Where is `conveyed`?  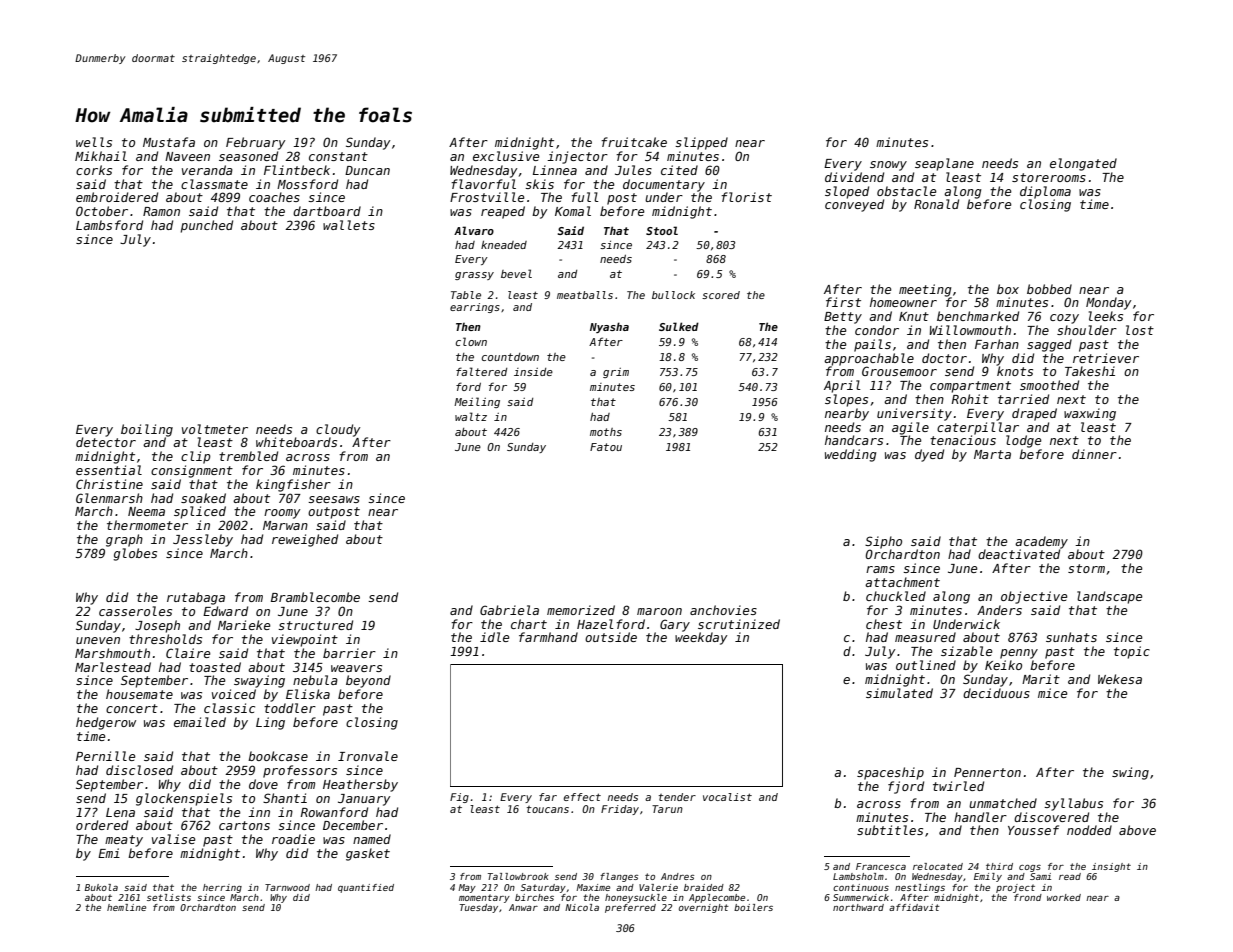
conveyed is located at coordinates (854, 205).
